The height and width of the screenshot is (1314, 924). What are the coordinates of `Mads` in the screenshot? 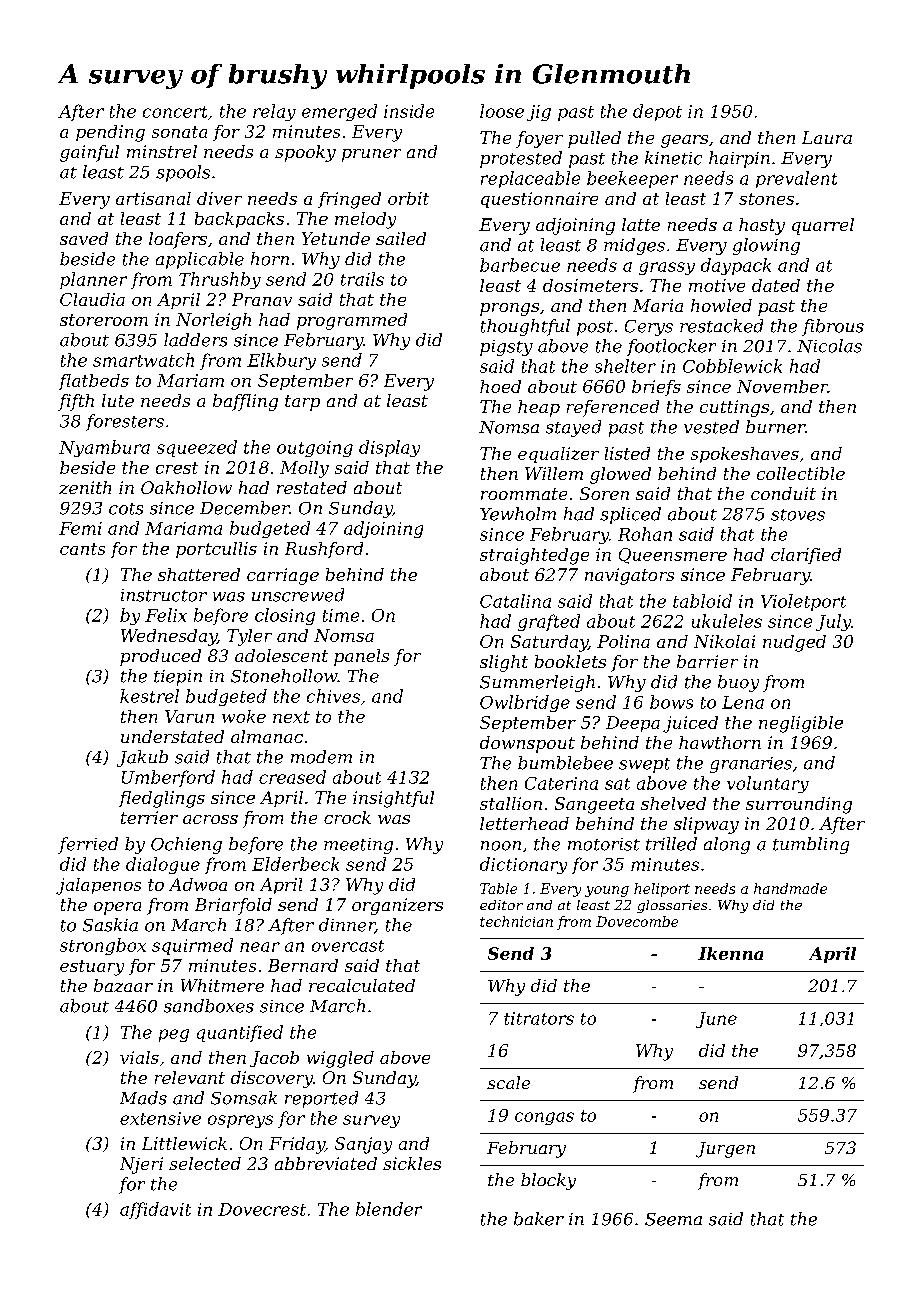 It's located at (143, 1098).
